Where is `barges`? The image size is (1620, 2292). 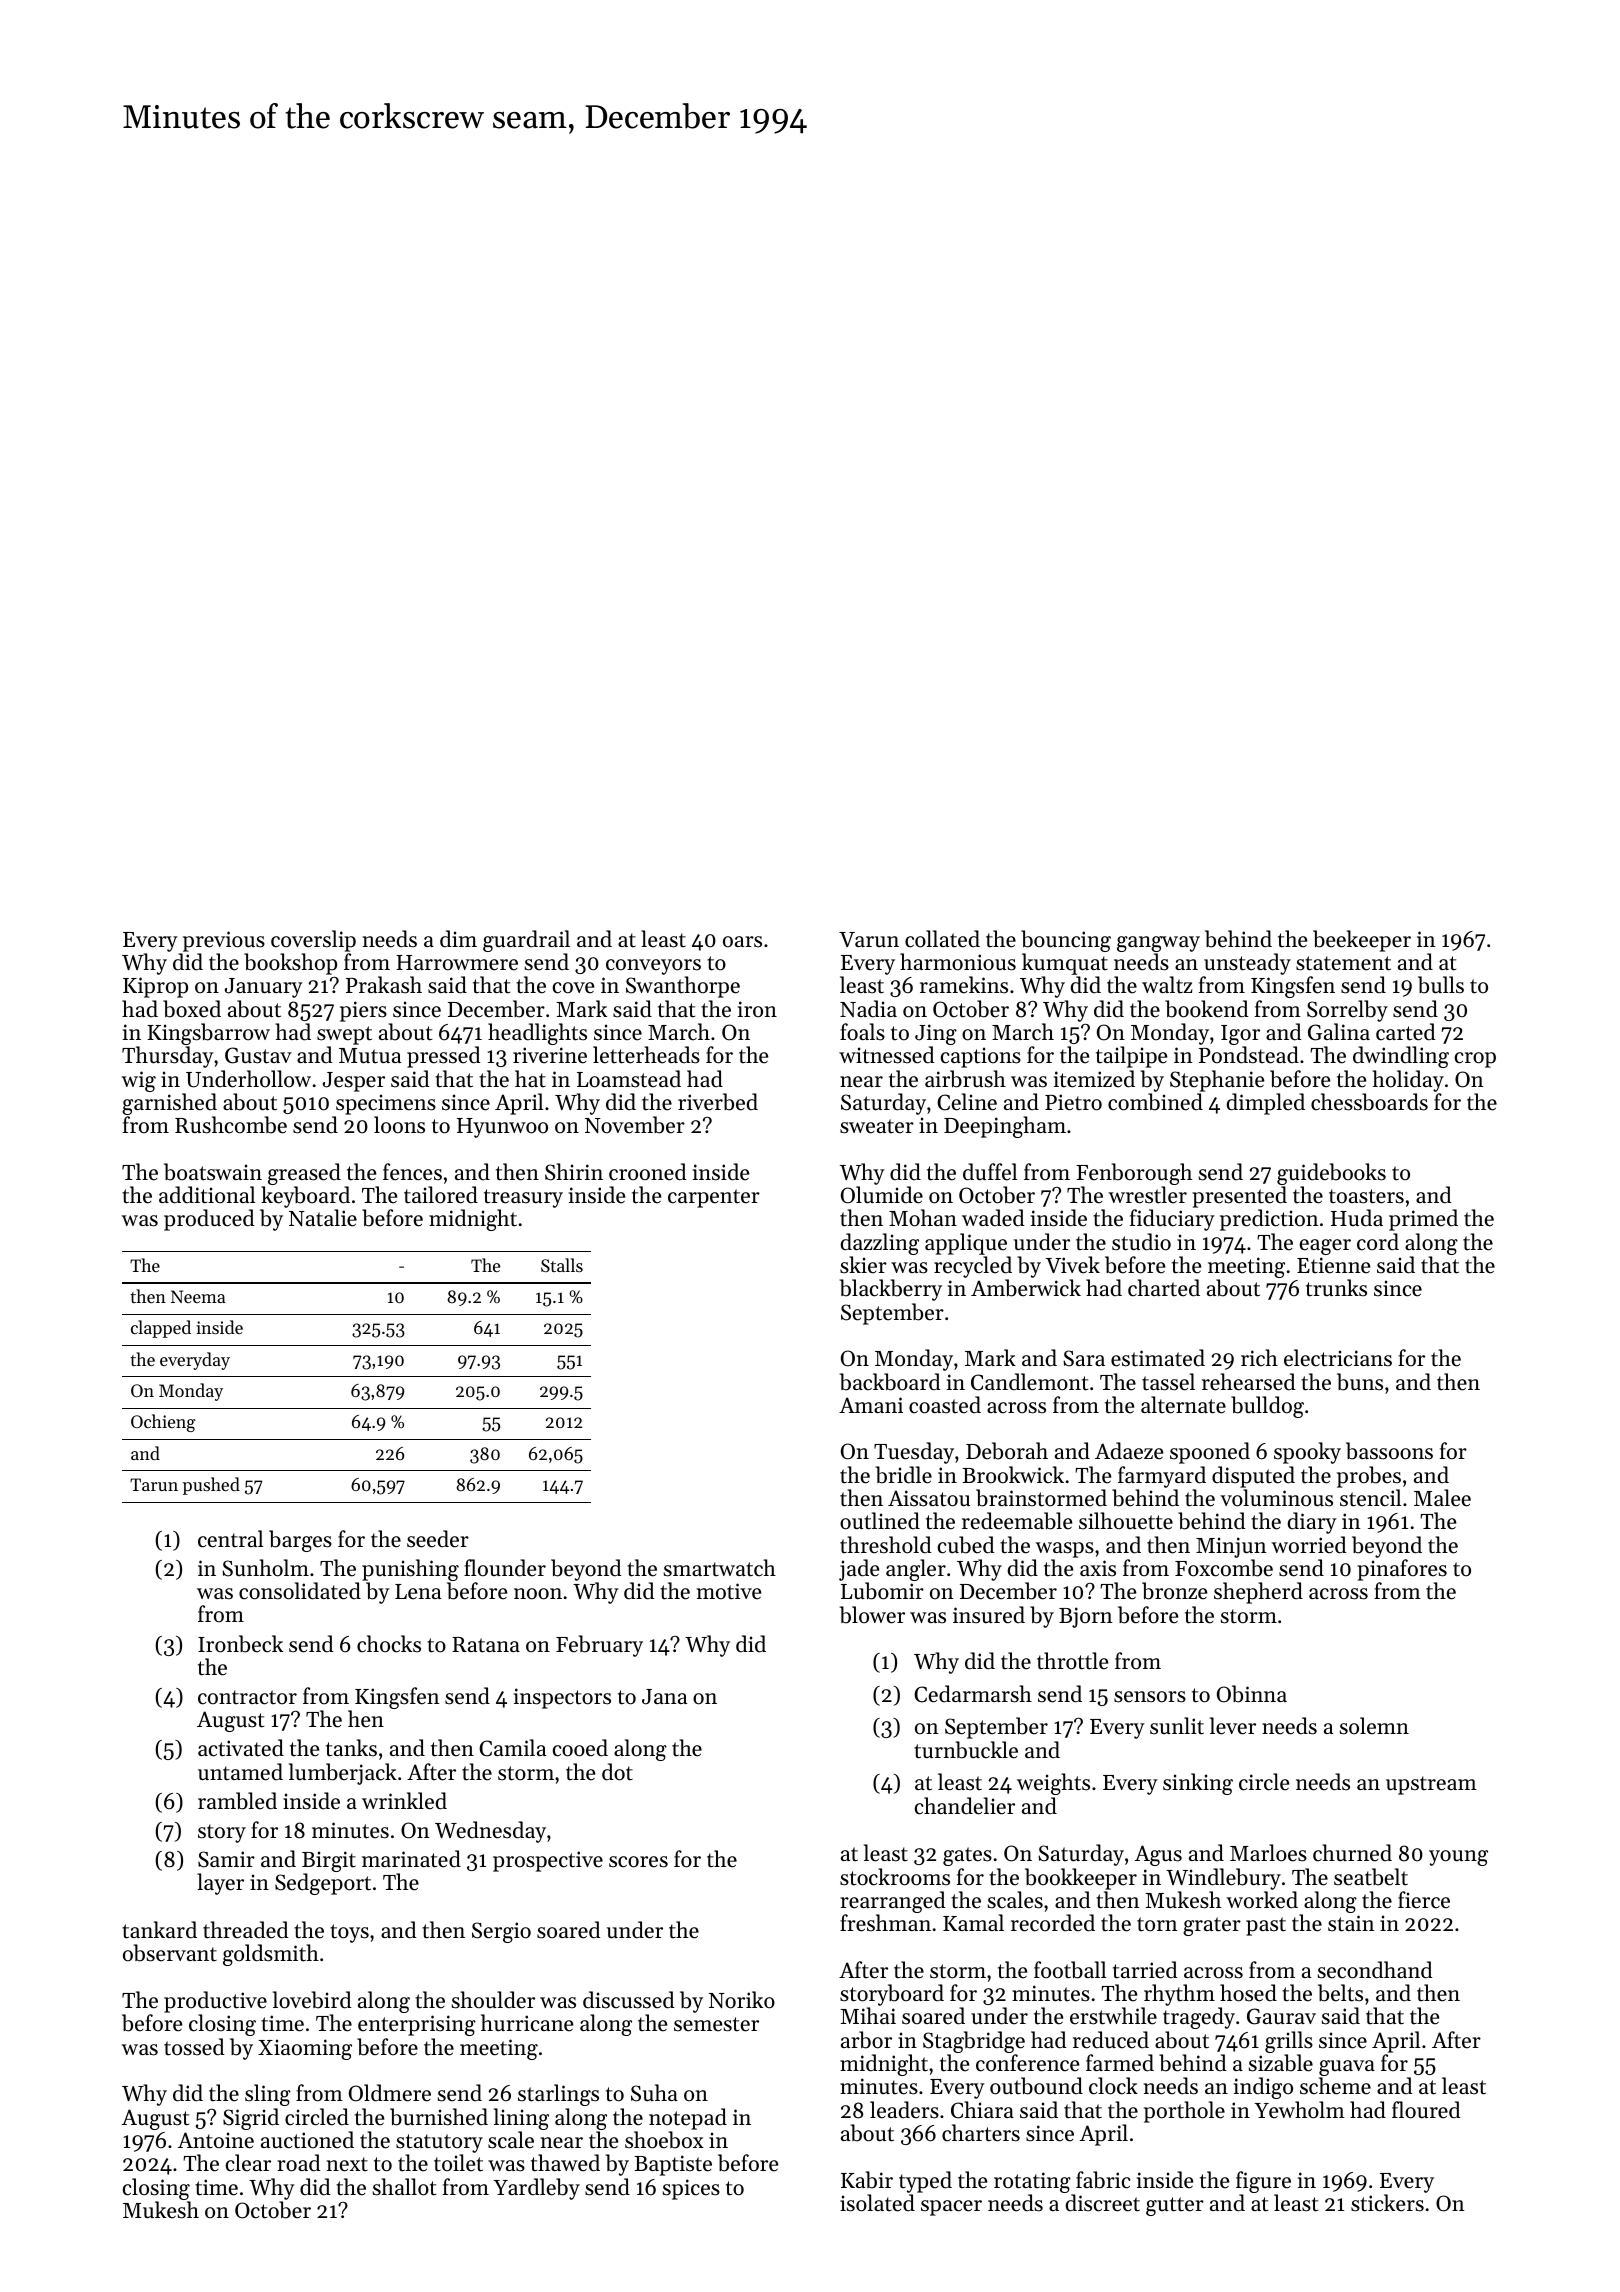
barges is located at coordinates (300, 1541).
